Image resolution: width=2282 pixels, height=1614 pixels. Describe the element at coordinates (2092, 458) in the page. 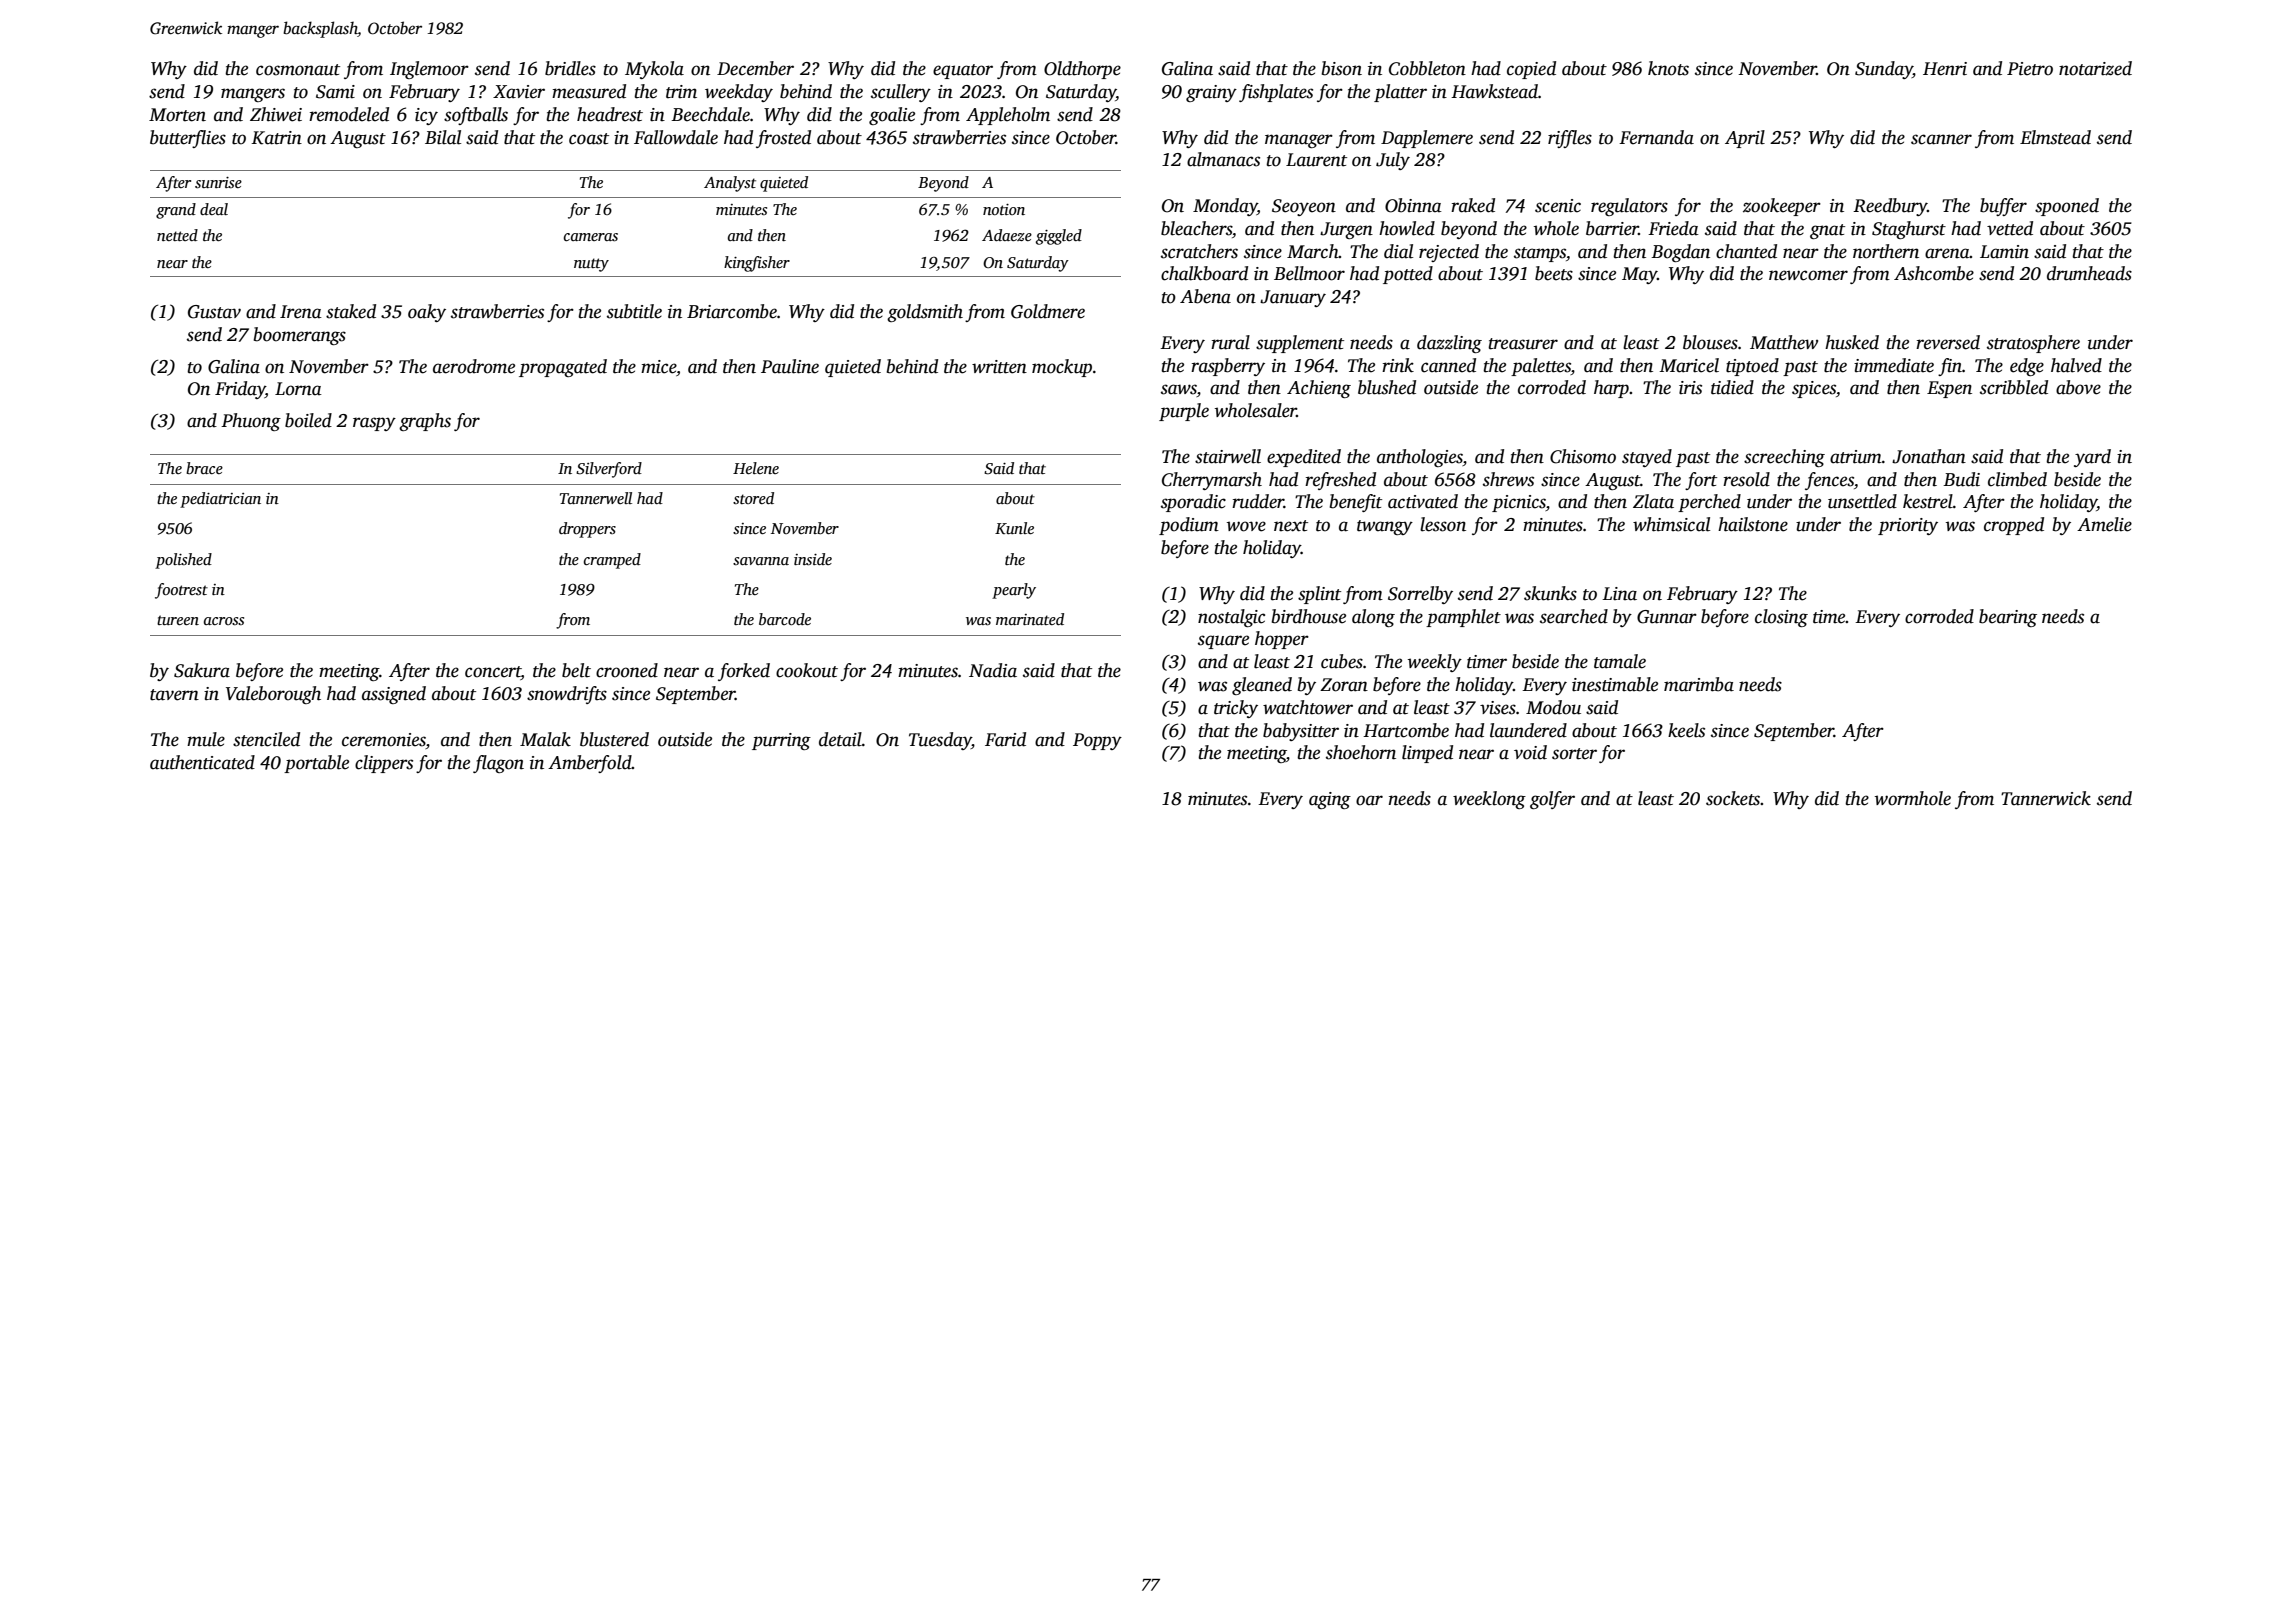

I see `yard` at that location.
